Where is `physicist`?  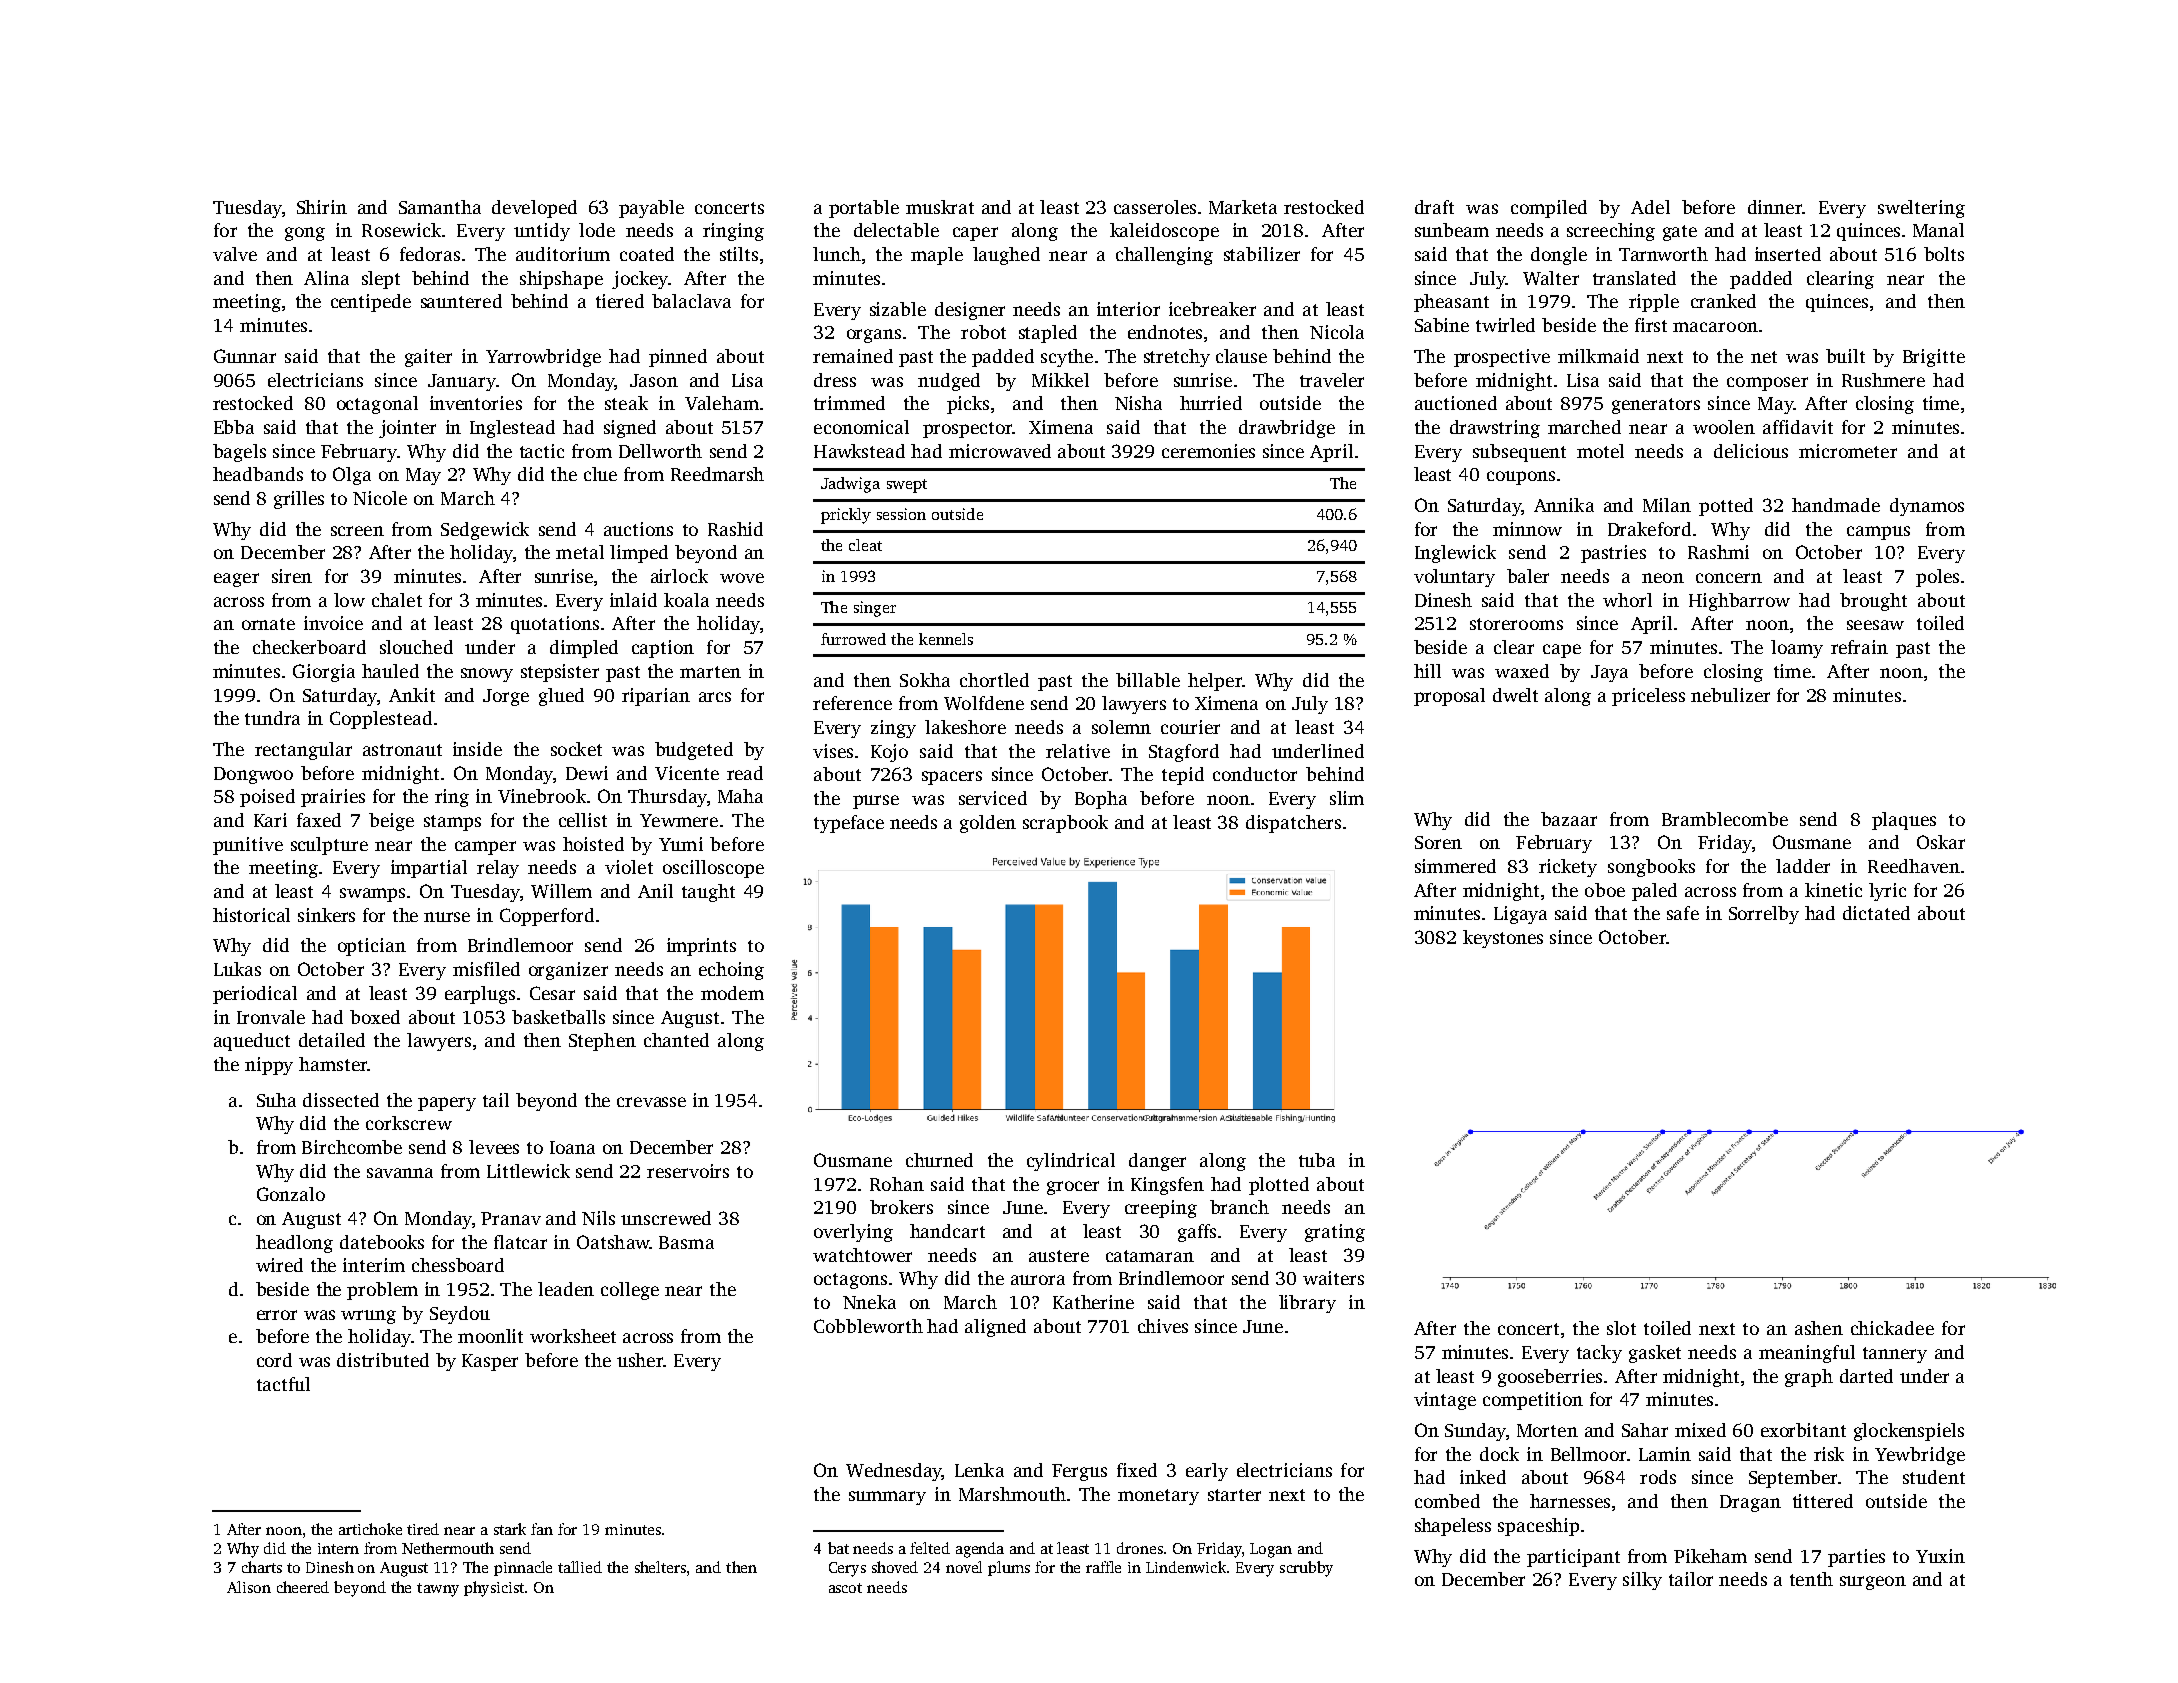
physicist is located at coordinates (494, 1589).
